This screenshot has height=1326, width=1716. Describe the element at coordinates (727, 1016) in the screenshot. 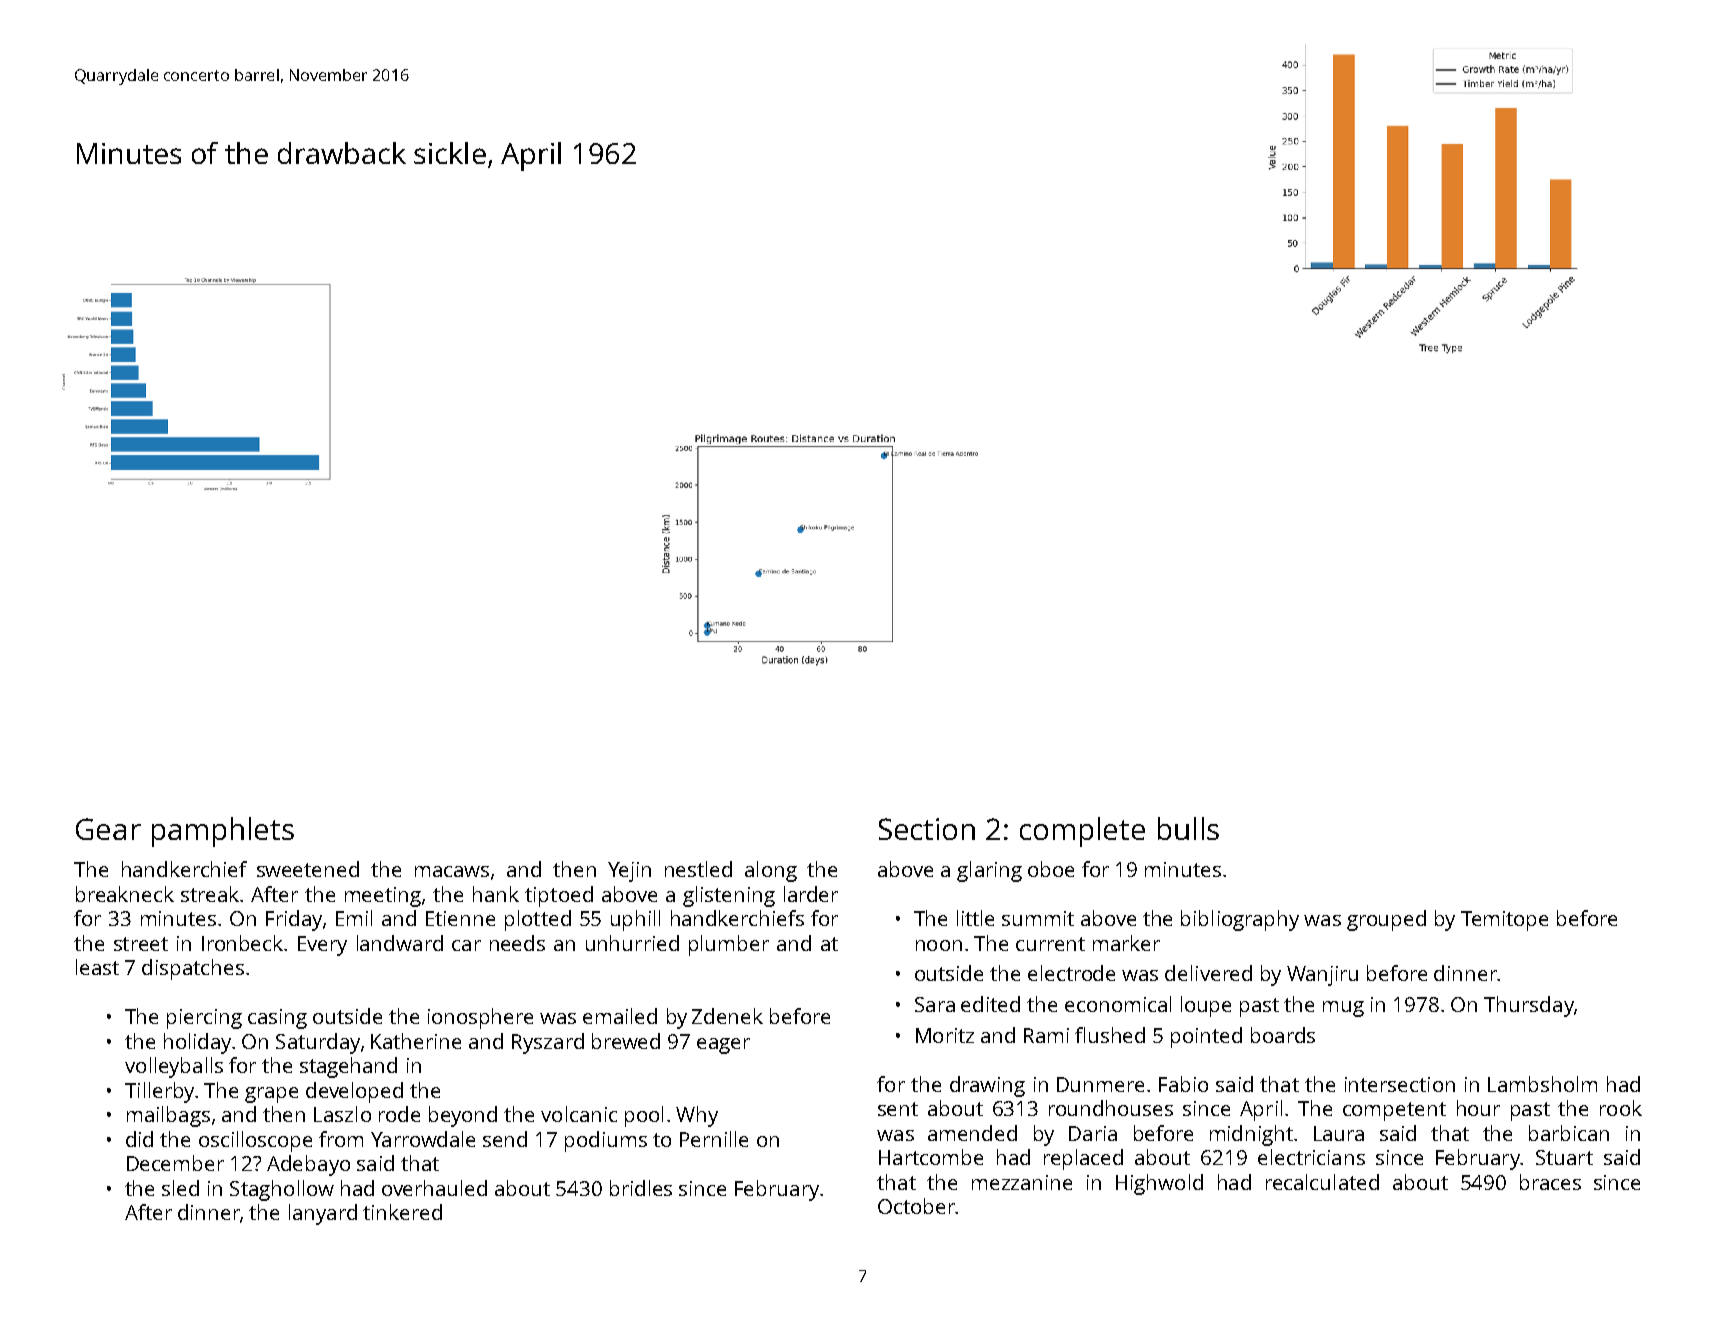

I see `Zdenek` at that location.
